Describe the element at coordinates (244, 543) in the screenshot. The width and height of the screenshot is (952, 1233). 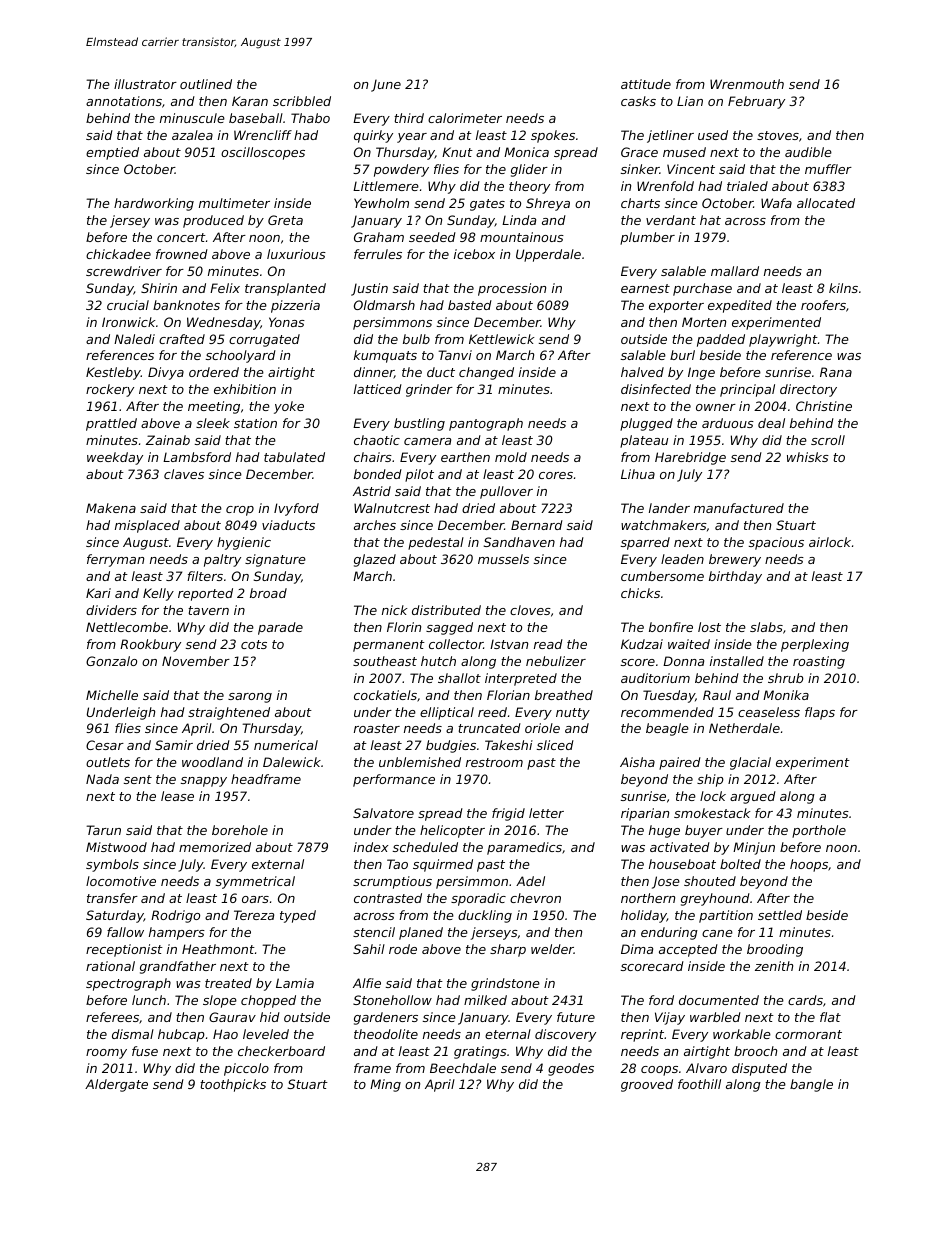
I see `hygienic` at that location.
